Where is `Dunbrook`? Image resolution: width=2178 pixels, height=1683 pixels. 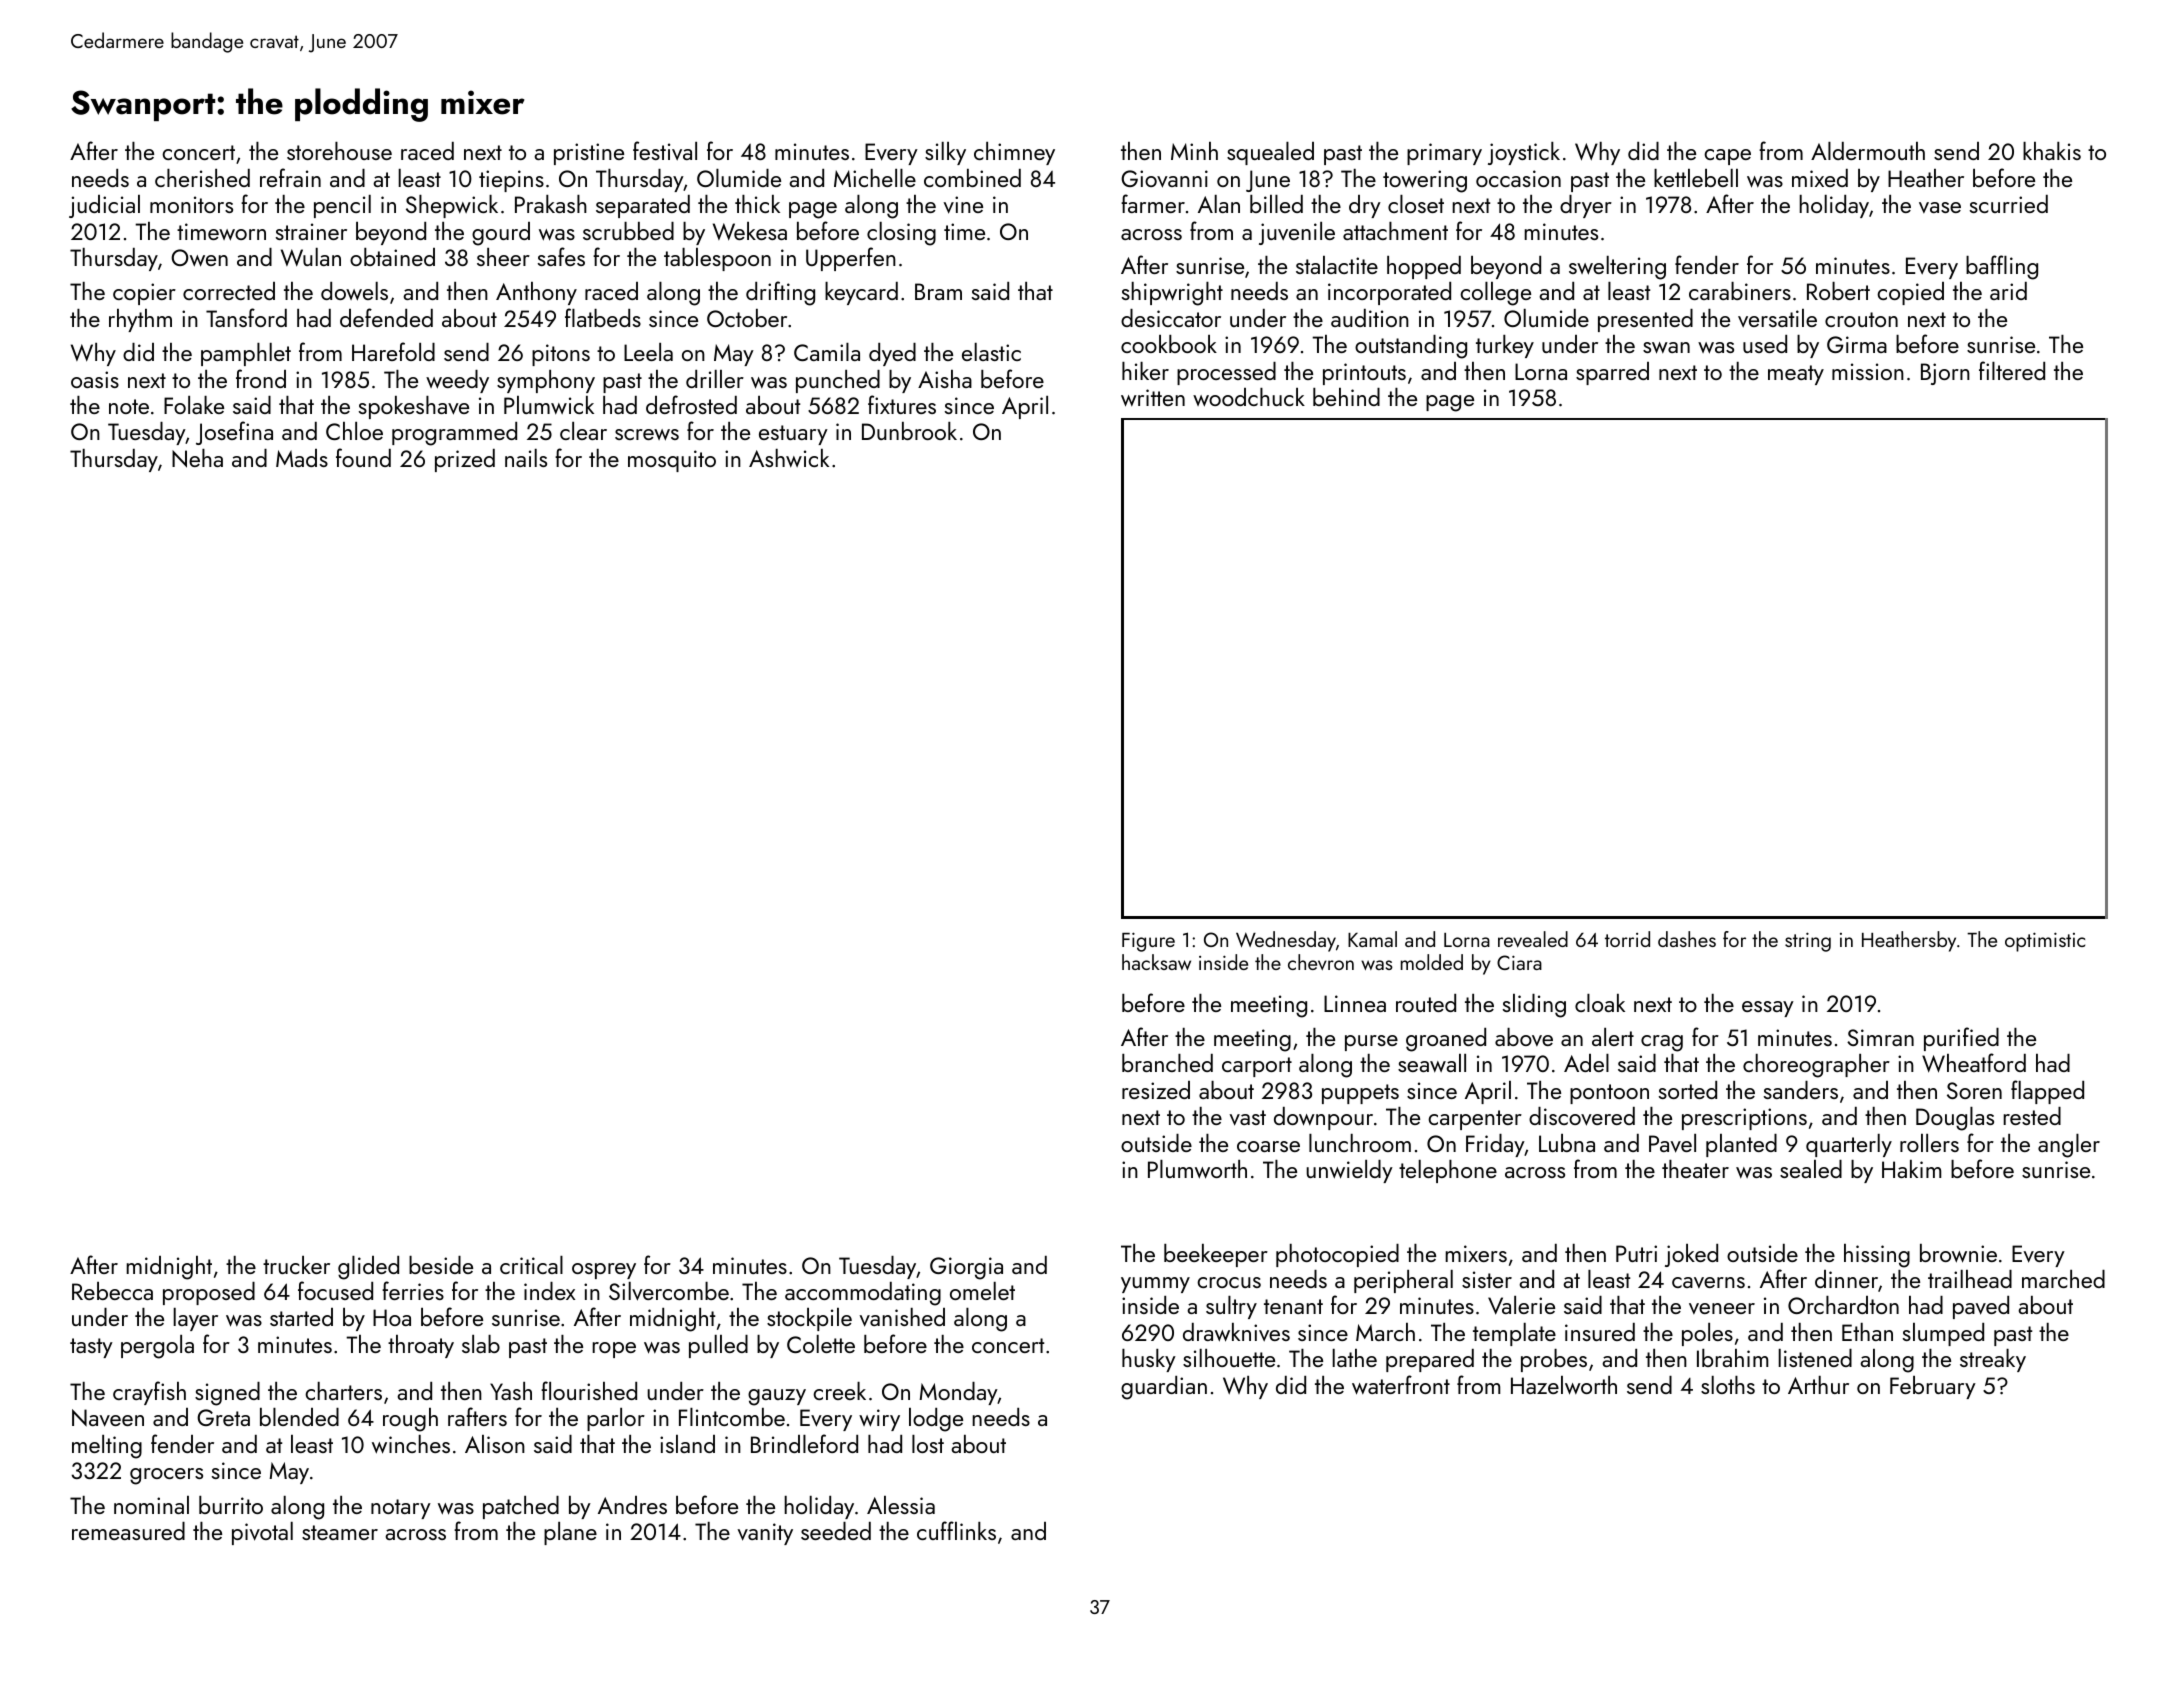
Dunbrook is located at coordinates (909, 431).
